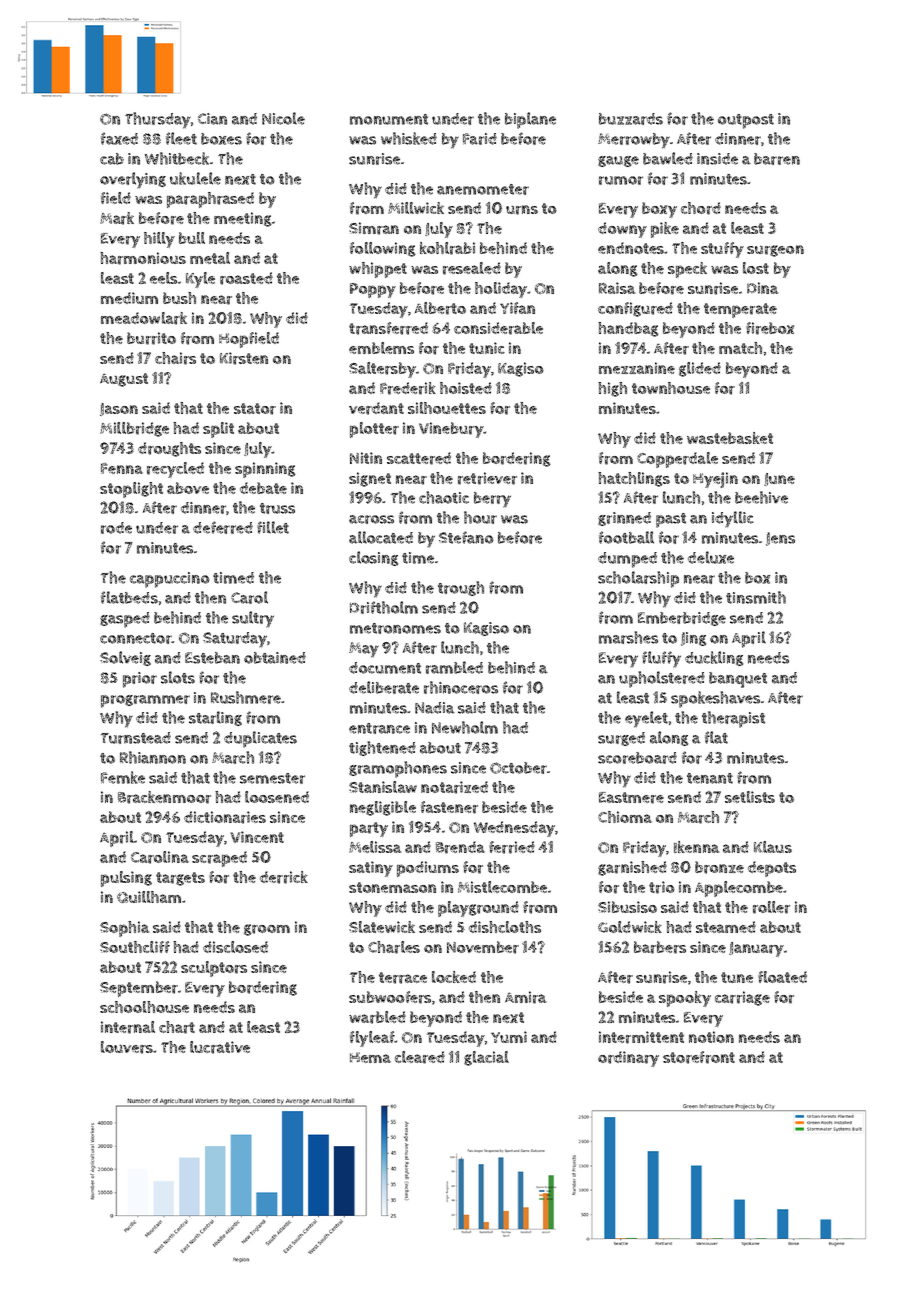 The width and height of the screenshot is (908, 1316). I want to click on spooky, so click(685, 999).
